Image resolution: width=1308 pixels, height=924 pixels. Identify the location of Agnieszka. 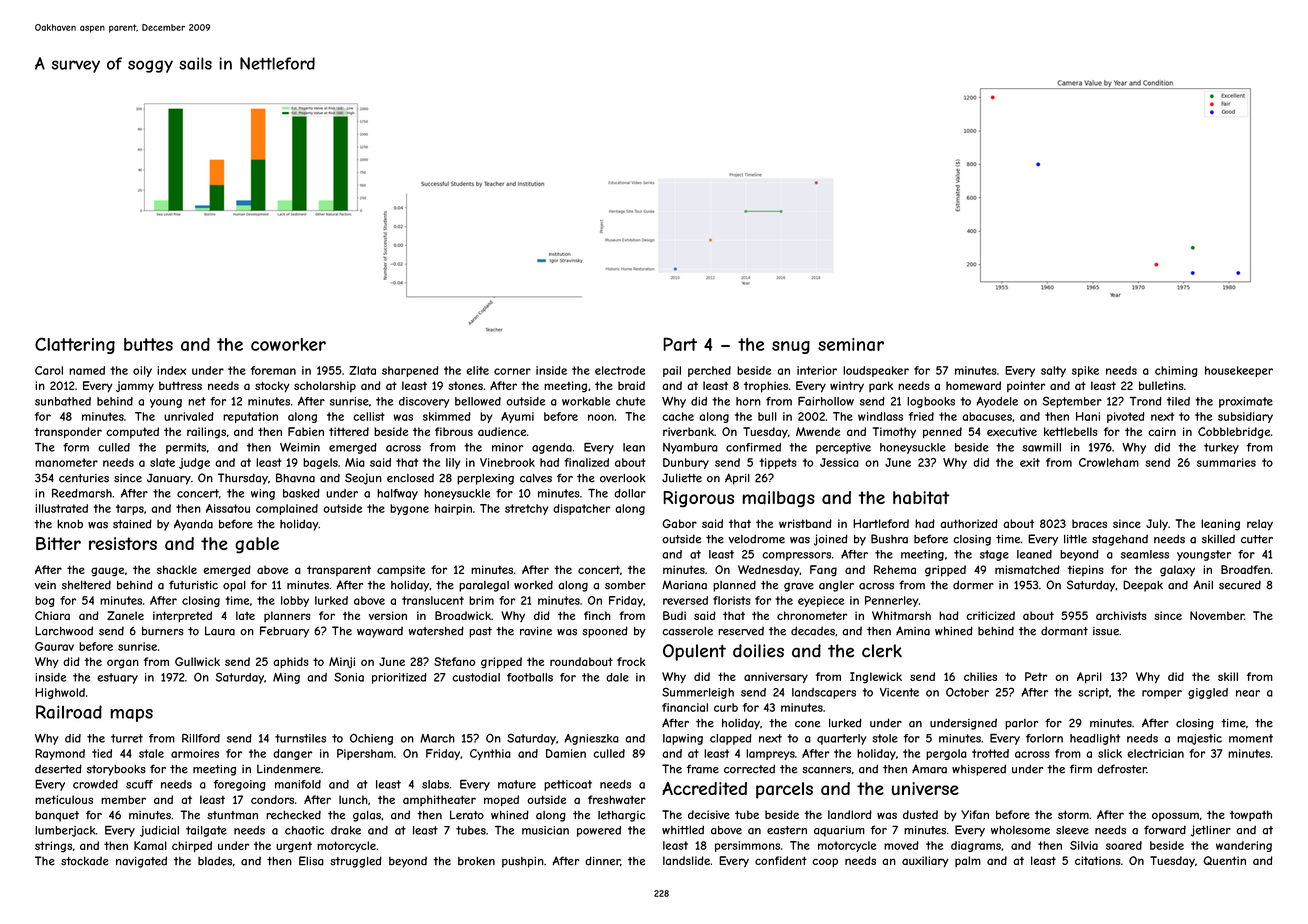
(592, 739).
